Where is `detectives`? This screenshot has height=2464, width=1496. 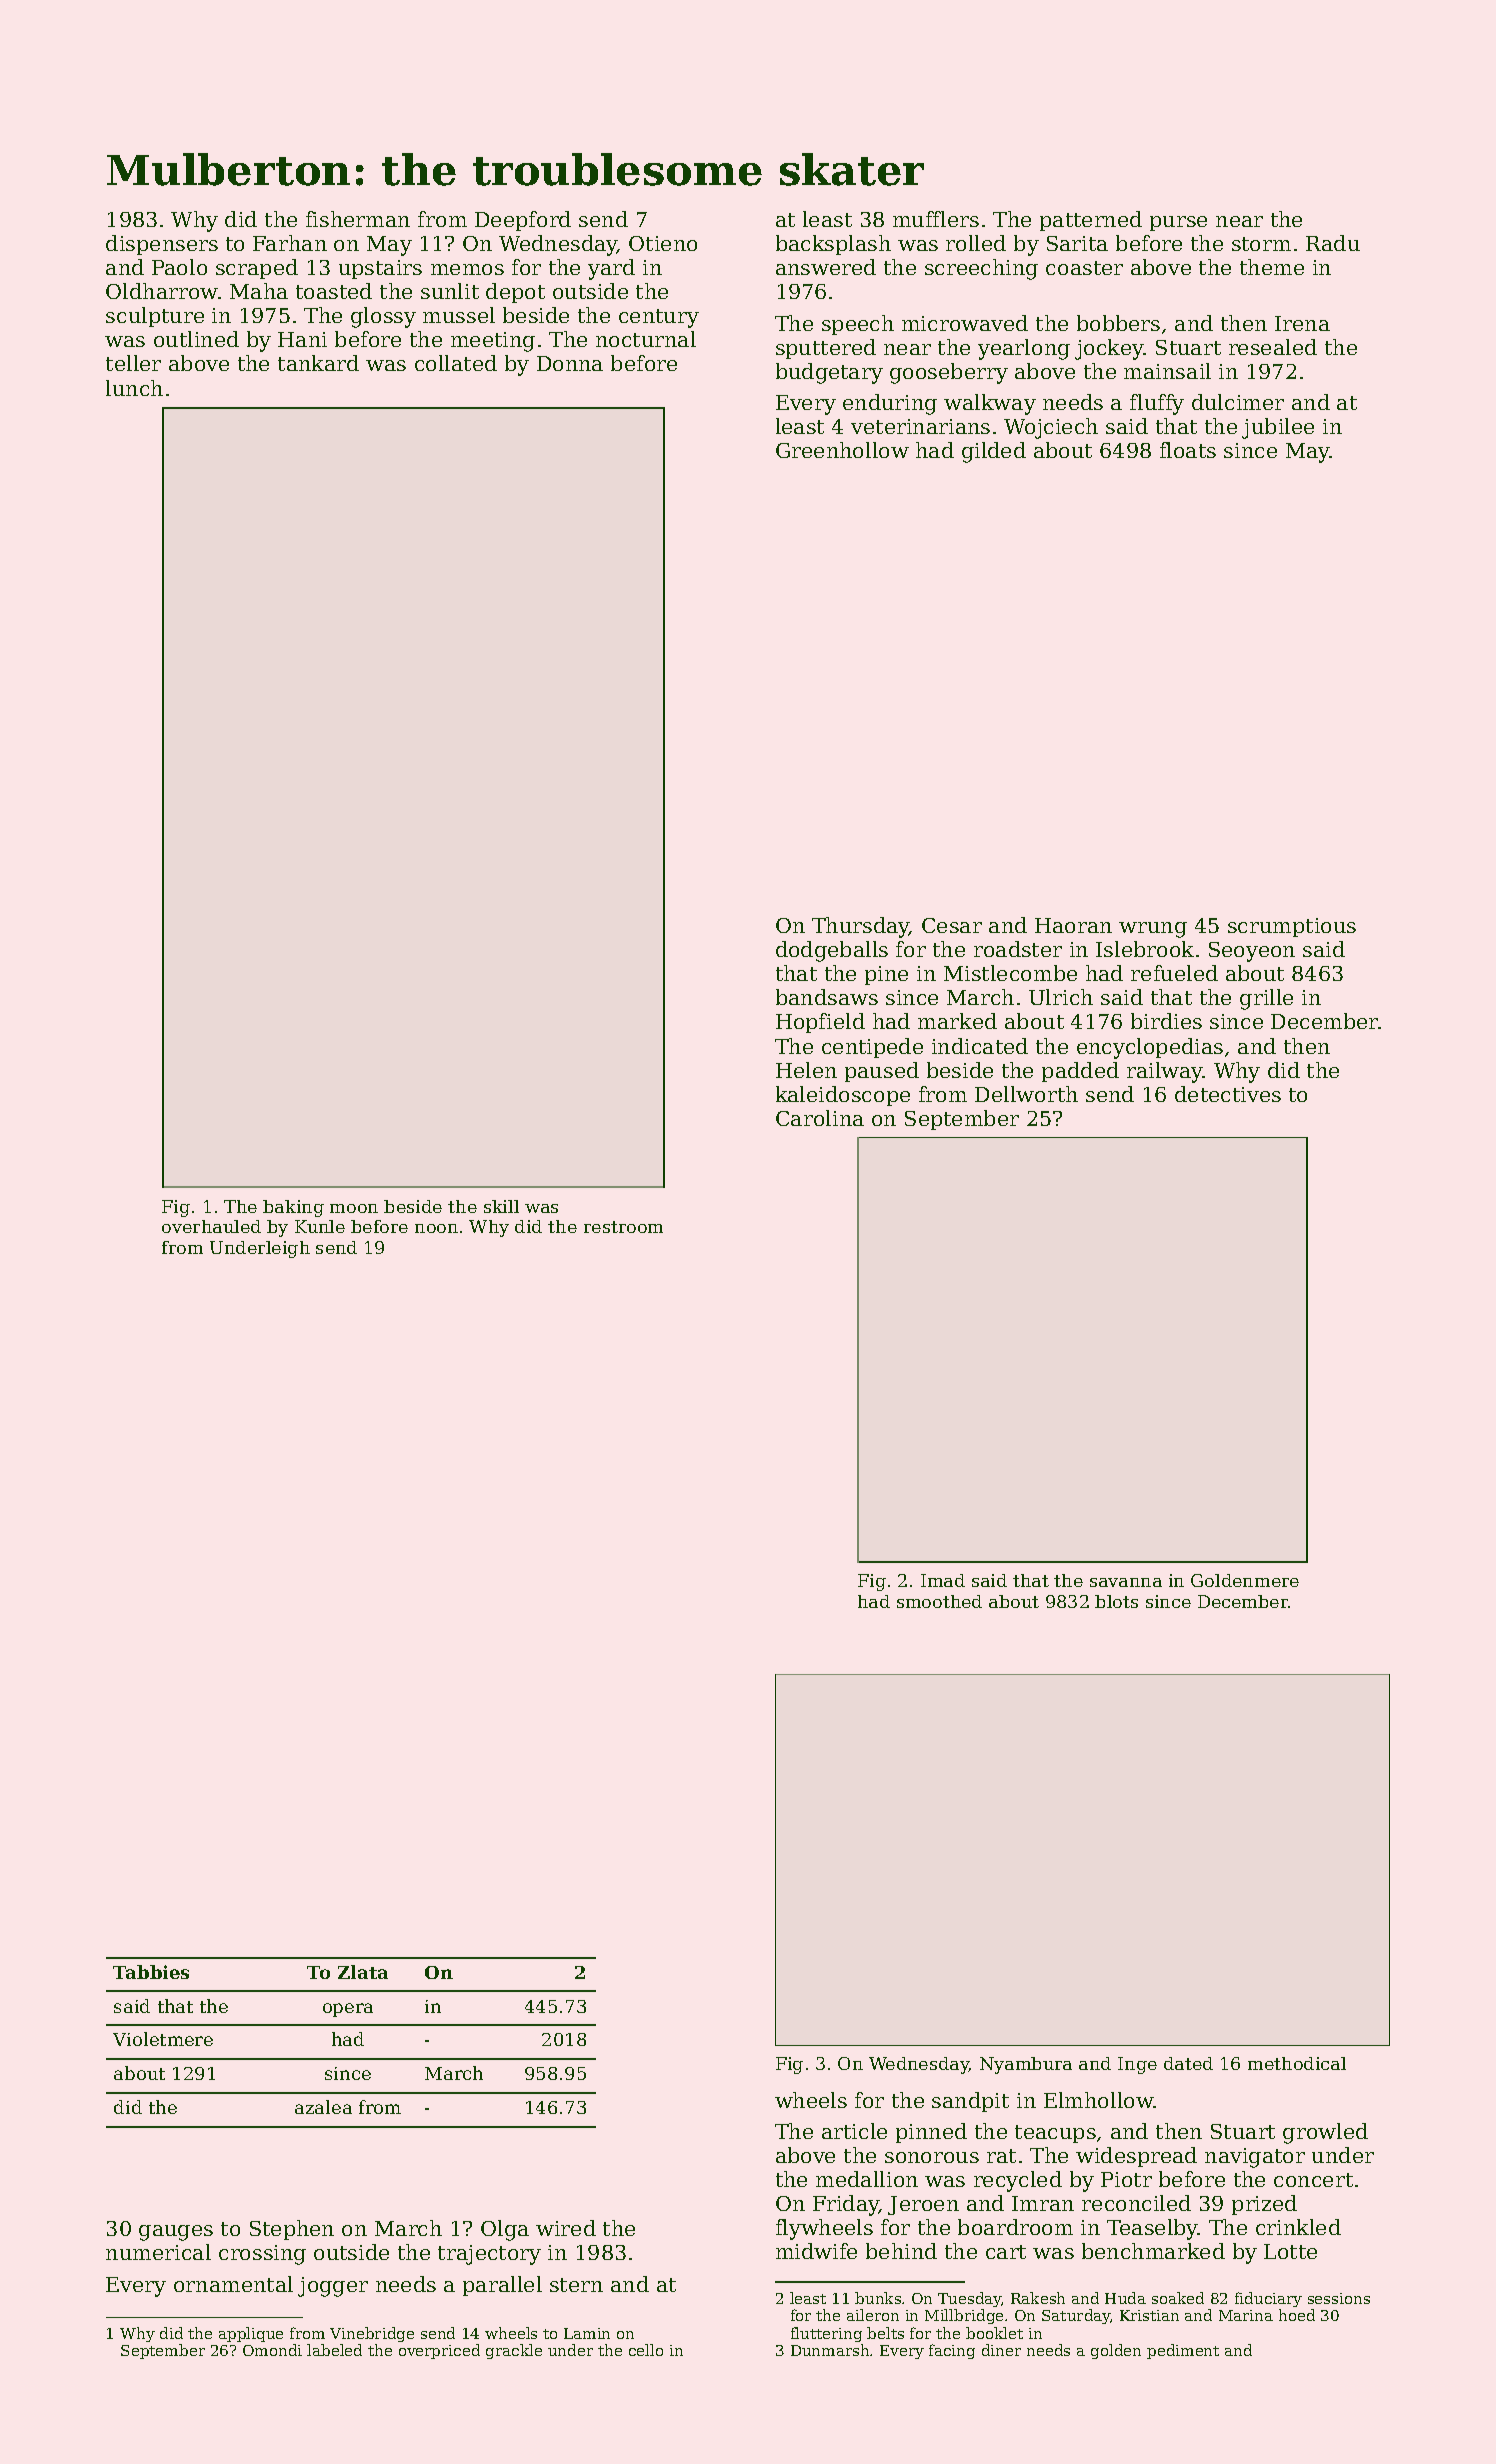 detectives is located at coordinates (1228, 1094).
